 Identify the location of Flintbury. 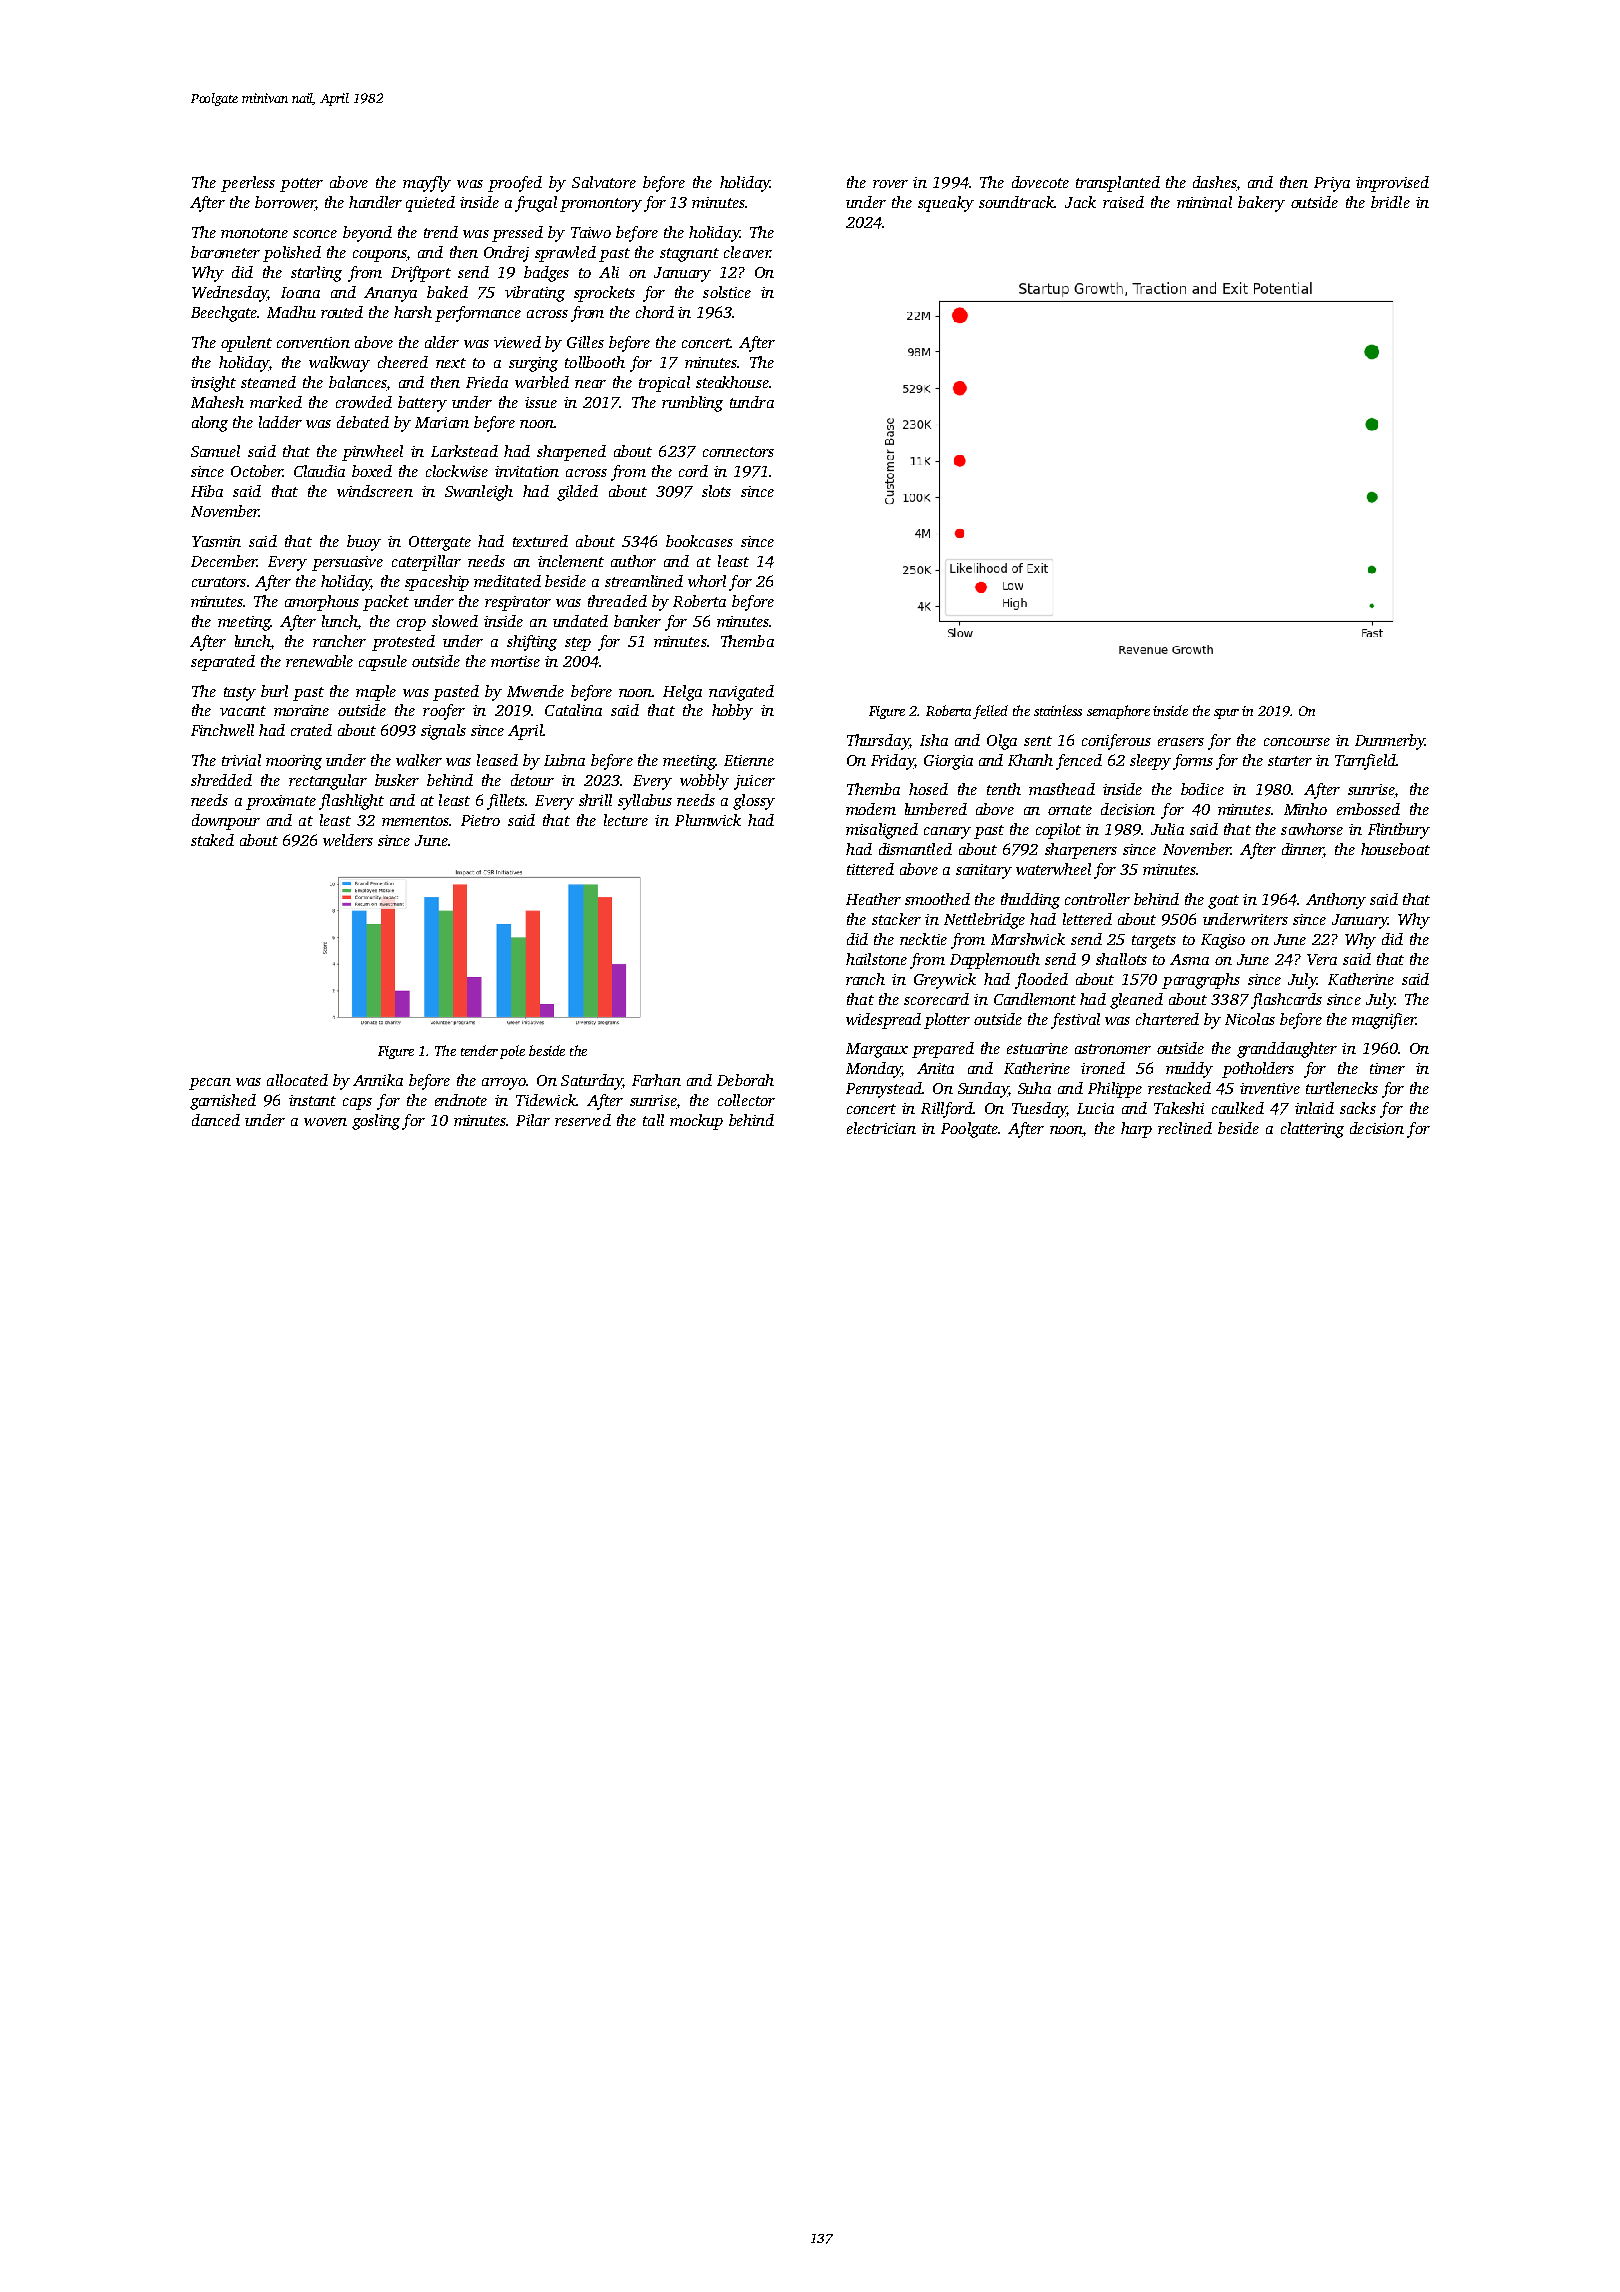
(1399, 831).
